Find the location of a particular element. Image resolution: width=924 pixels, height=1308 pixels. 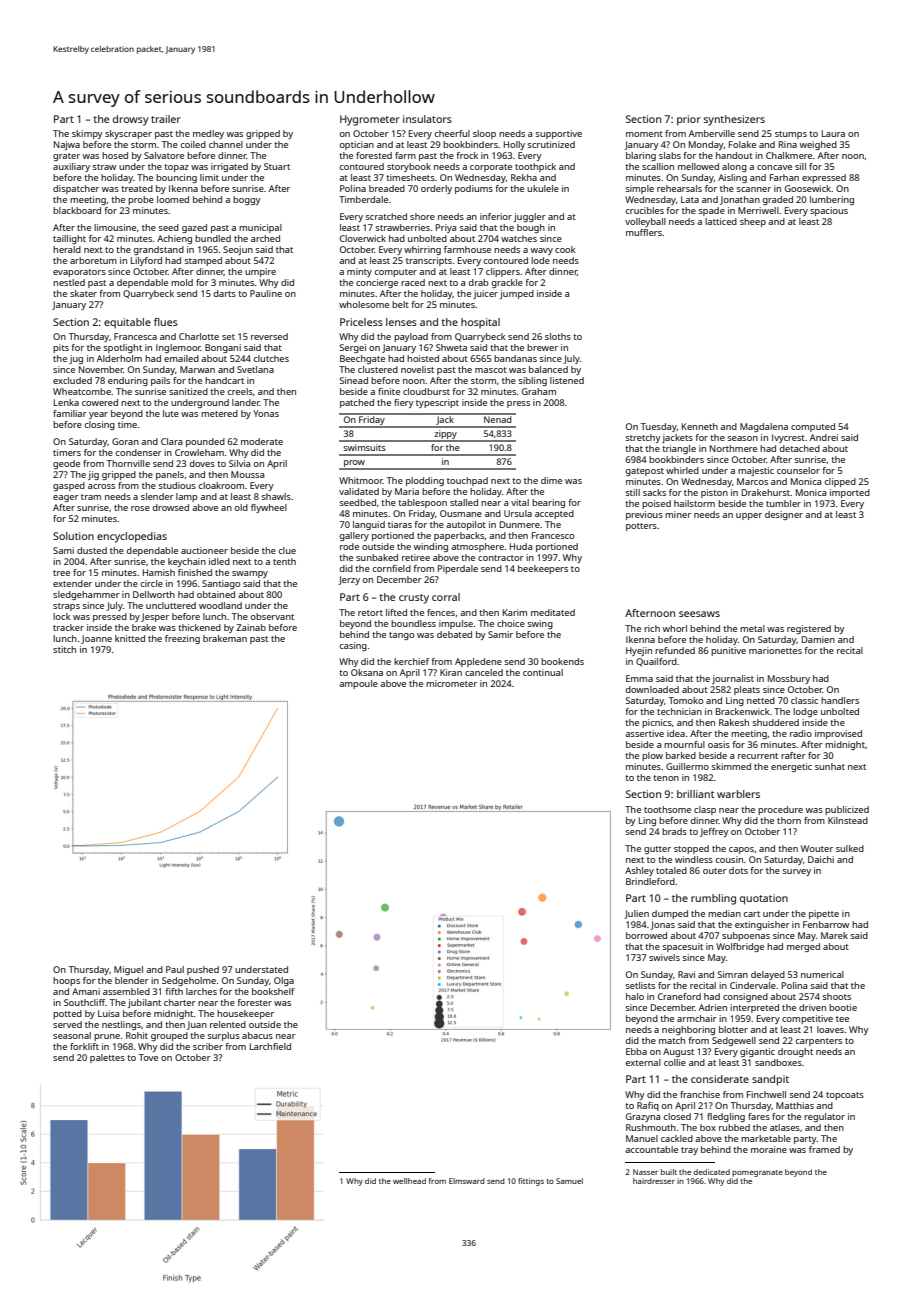

knitted is located at coordinates (130, 638).
